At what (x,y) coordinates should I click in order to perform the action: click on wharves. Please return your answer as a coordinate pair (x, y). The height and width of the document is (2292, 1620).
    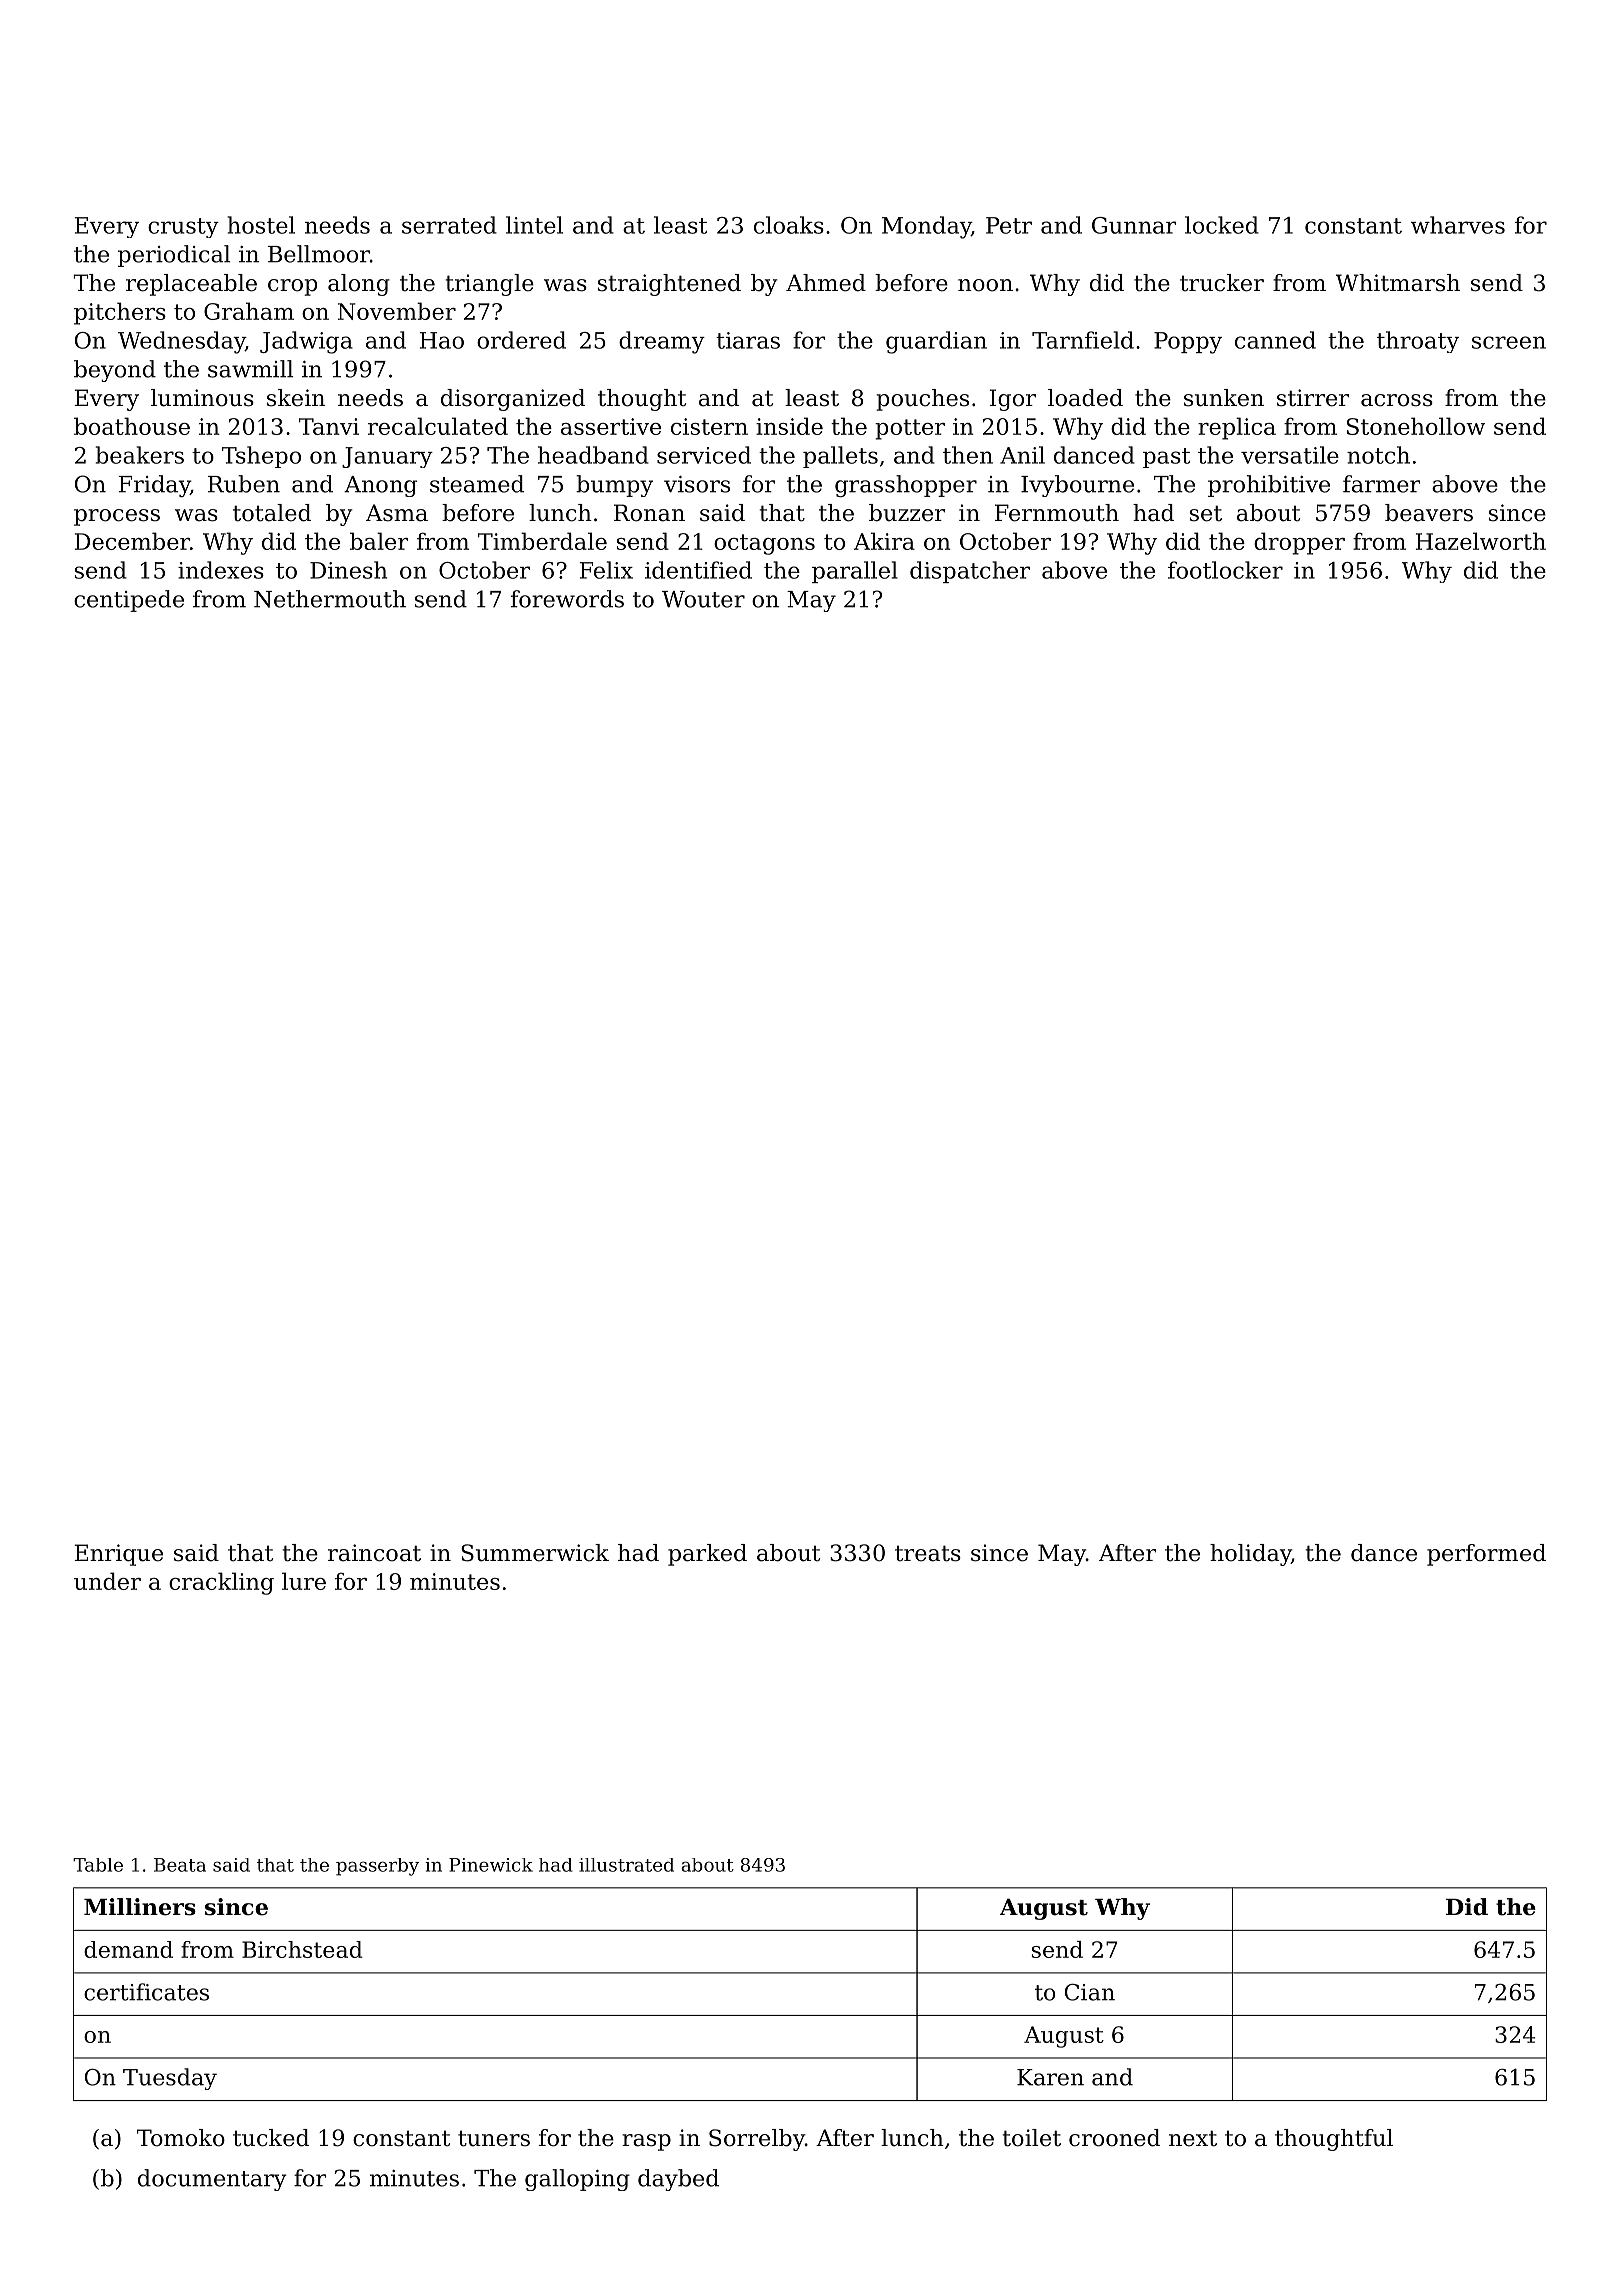
    Looking at the image, I should click on (1458, 225).
